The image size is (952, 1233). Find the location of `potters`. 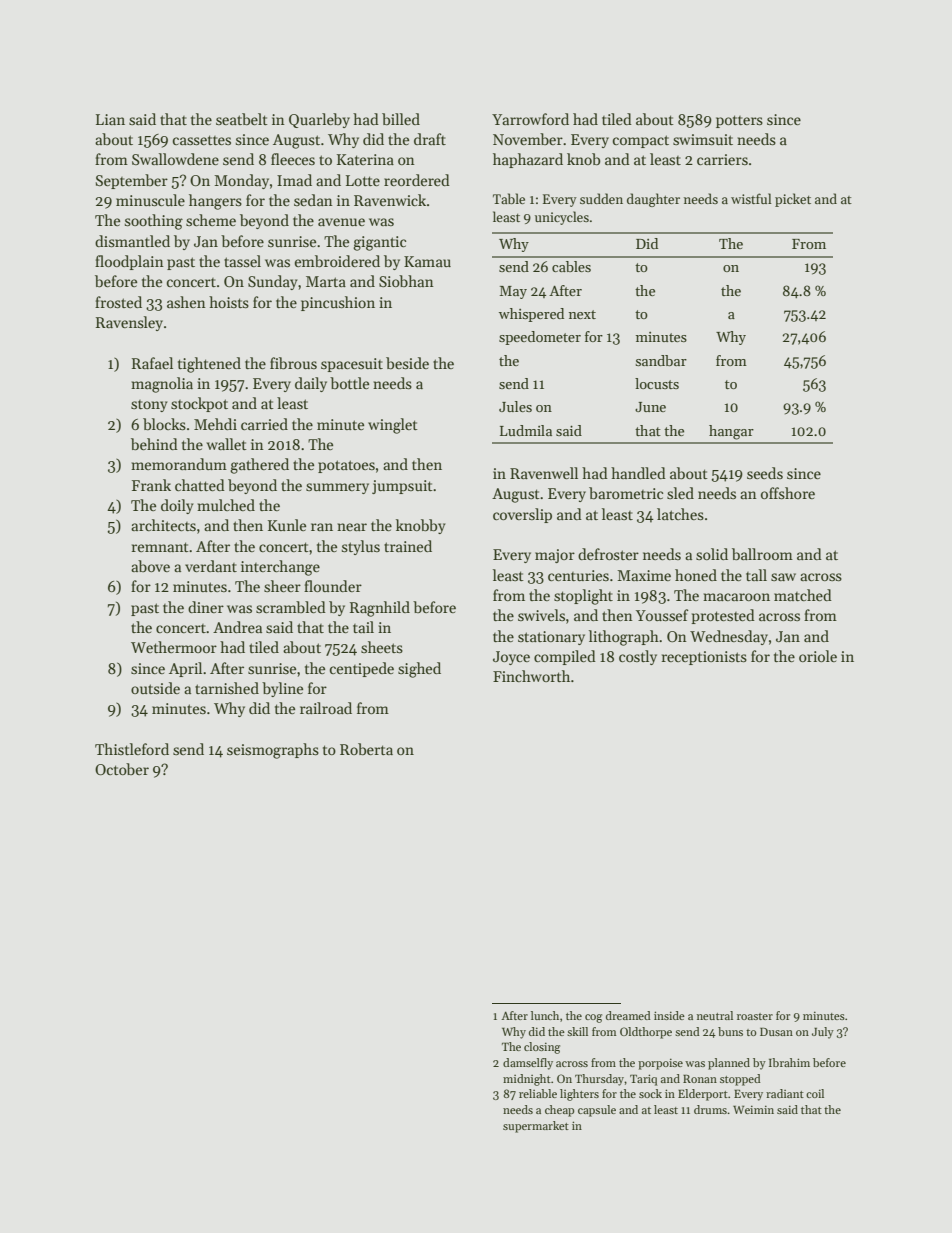

potters is located at coordinates (739, 121).
